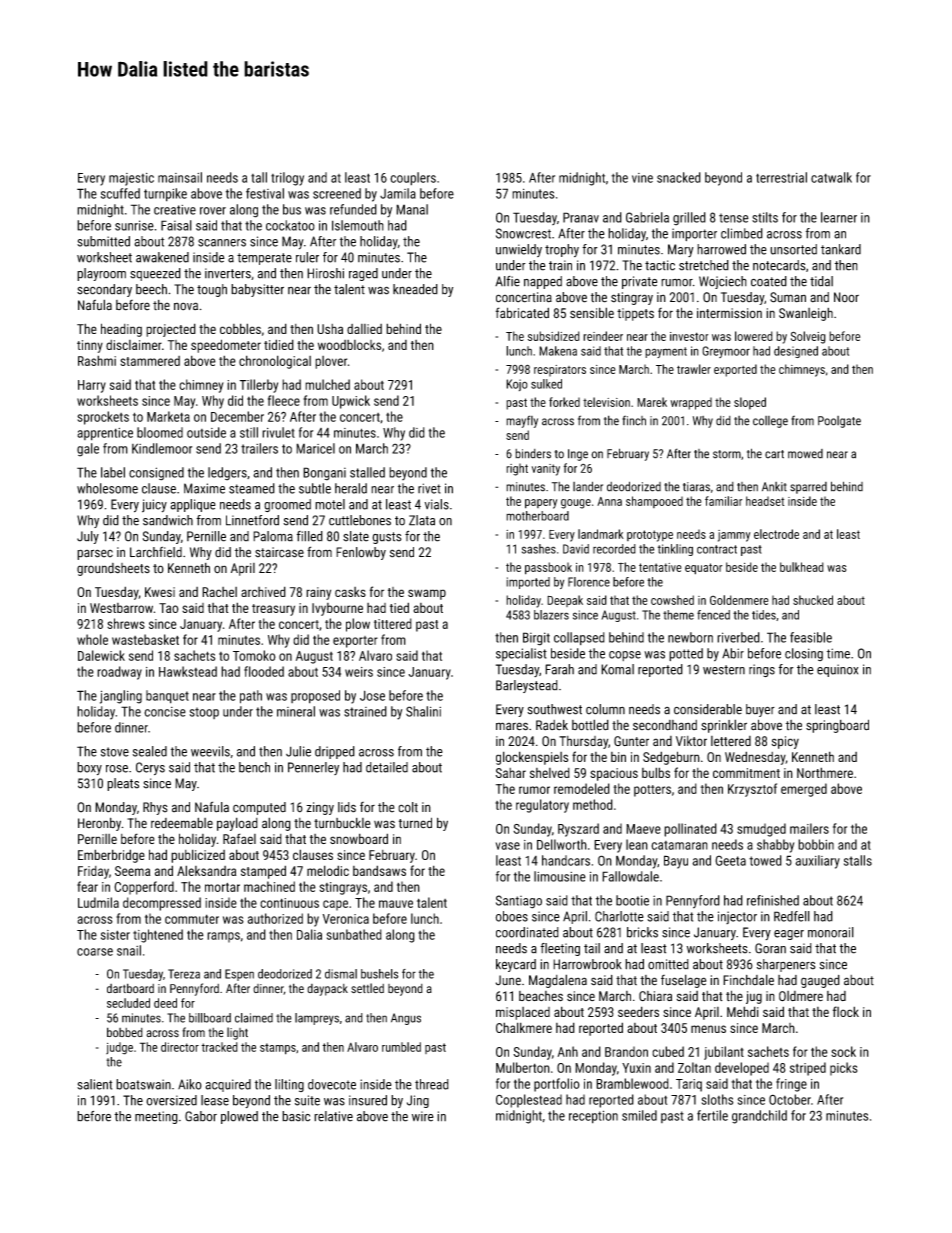 The image size is (952, 1233). I want to click on weevils, so click(210, 751).
